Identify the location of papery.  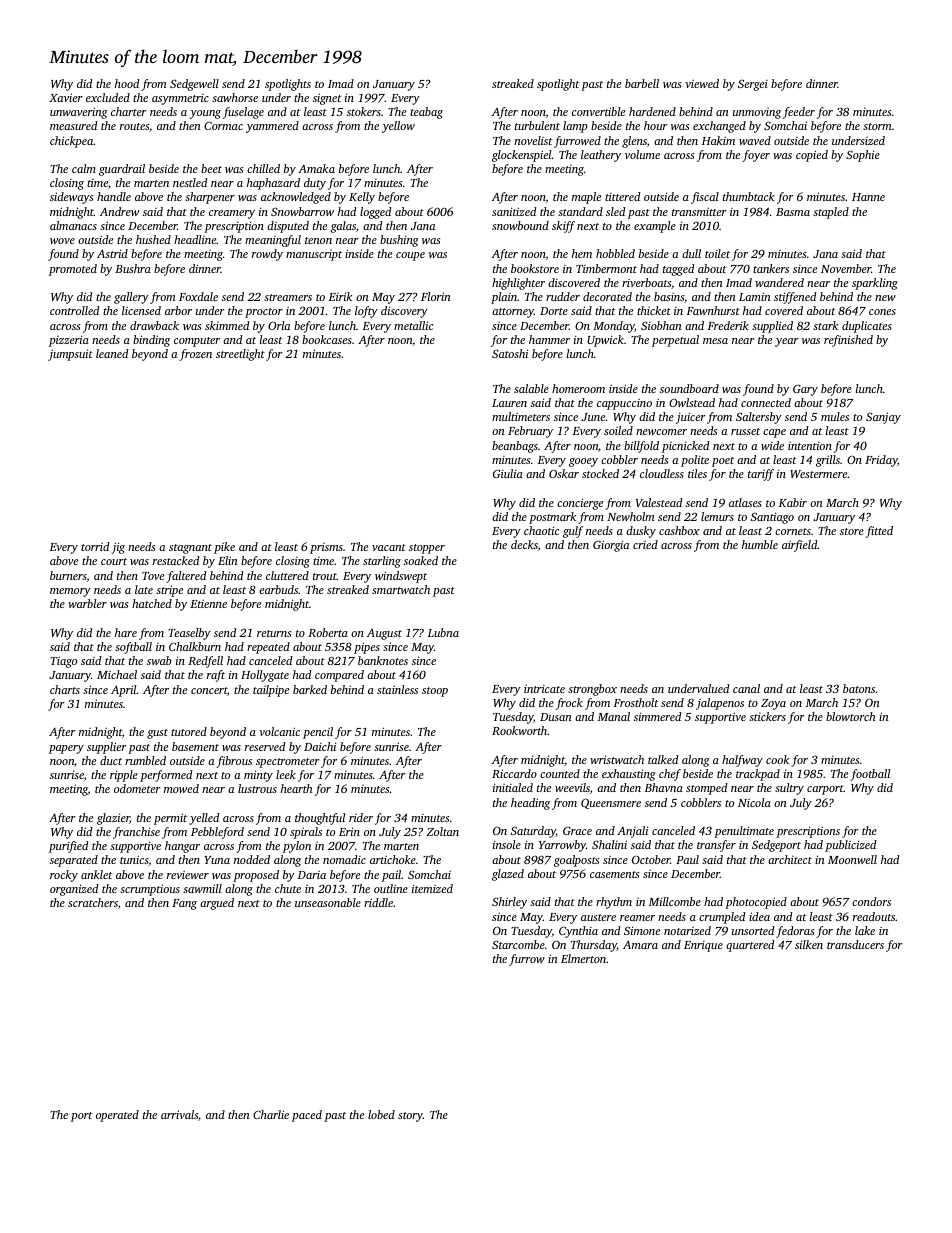
(66, 749).
